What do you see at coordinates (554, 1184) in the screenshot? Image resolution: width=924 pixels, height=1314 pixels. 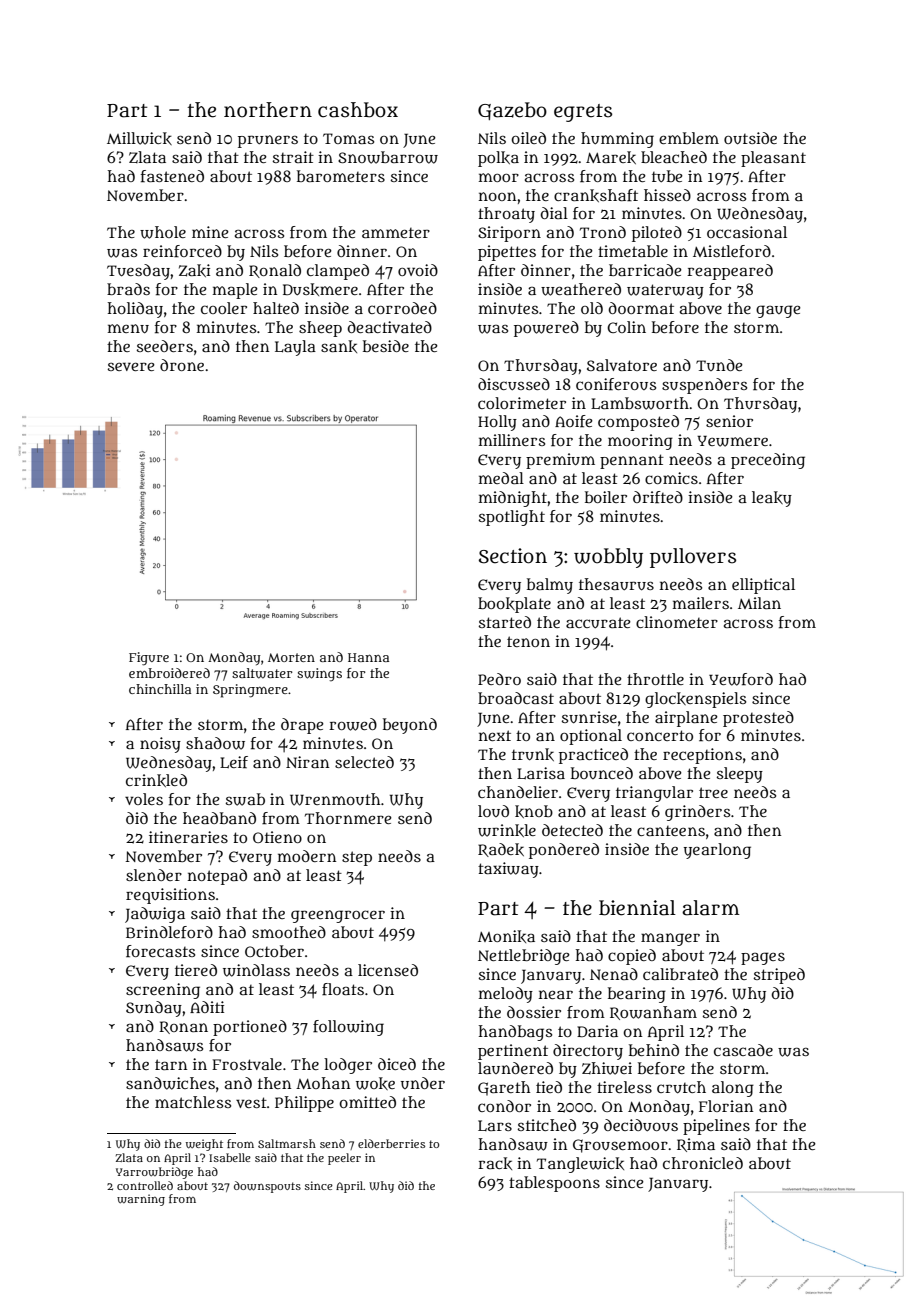 I see `tablespoons` at bounding box center [554, 1184].
